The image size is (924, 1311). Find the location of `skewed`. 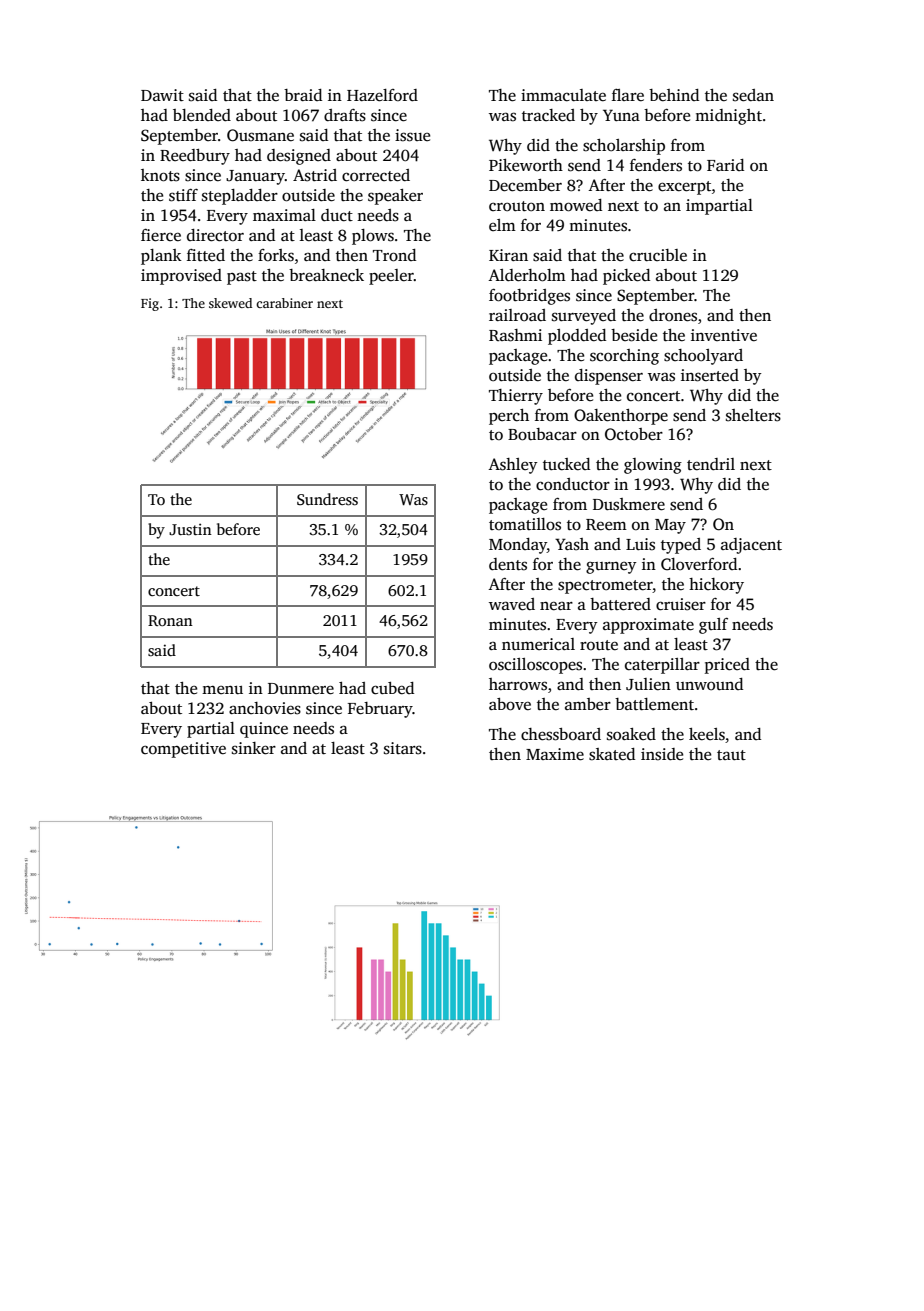

skewed is located at coordinates (230, 303).
